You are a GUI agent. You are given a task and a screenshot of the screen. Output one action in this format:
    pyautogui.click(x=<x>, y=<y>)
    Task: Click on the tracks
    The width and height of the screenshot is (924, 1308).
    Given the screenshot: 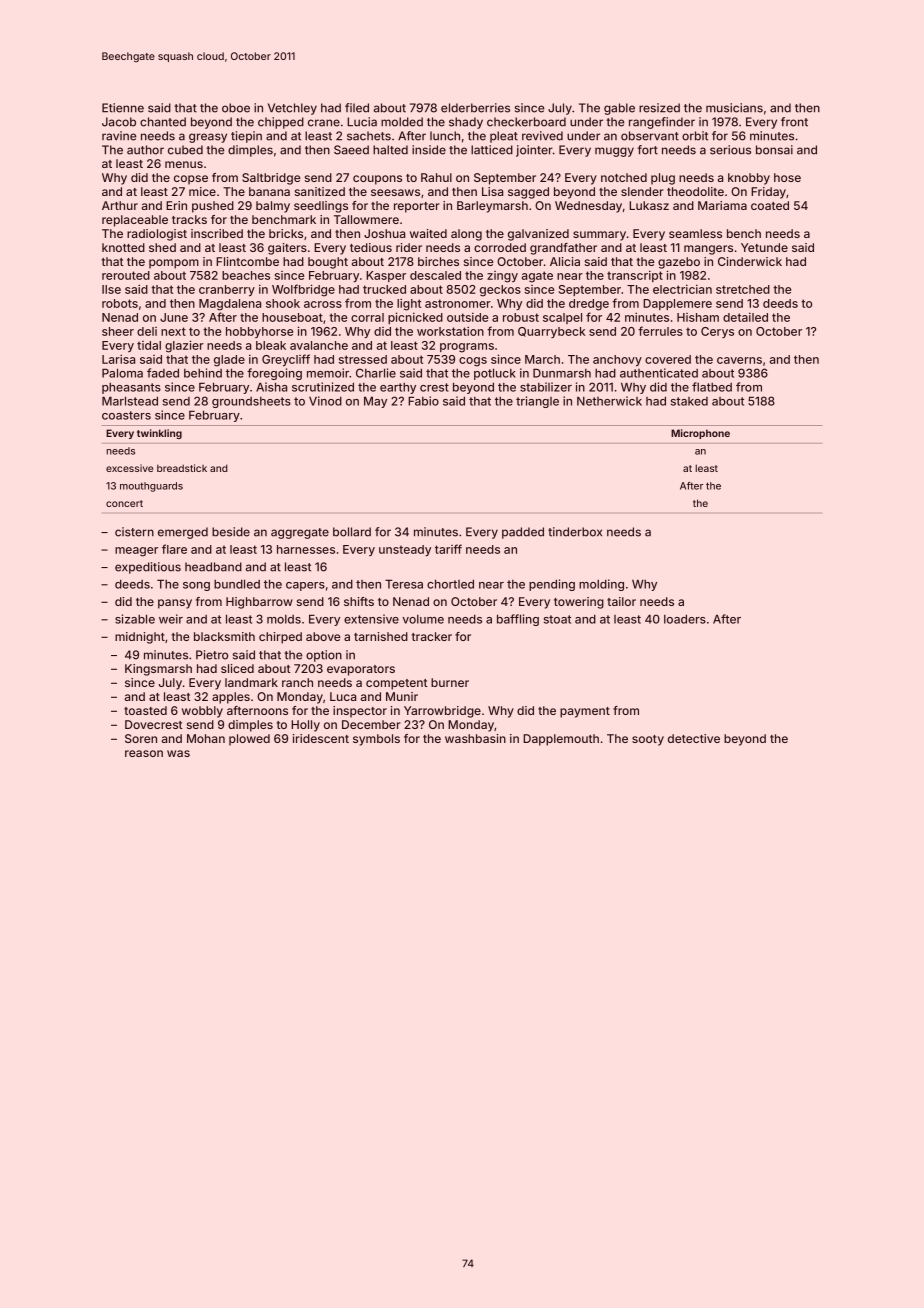 What is the action you would take?
    pyautogui.click(x=189, y=219)
